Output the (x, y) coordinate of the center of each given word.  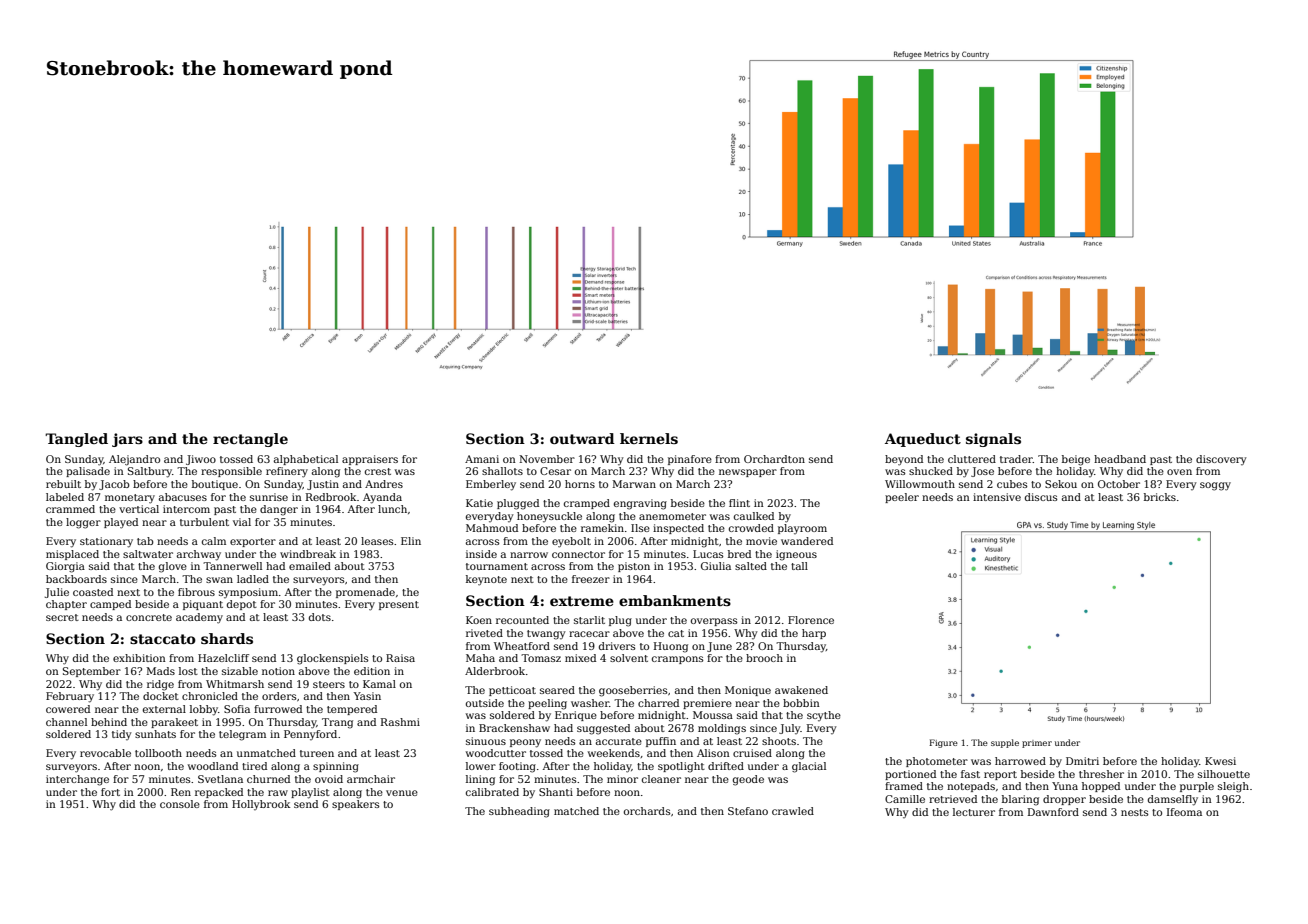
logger (83, 523)
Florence (811, 620)
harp (814, 634)
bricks (1160, 497)
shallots (502, 471)
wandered (807, 541)
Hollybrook (261, 805)
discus (1041, 497)
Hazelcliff (223, 658)
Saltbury (150, 472)
